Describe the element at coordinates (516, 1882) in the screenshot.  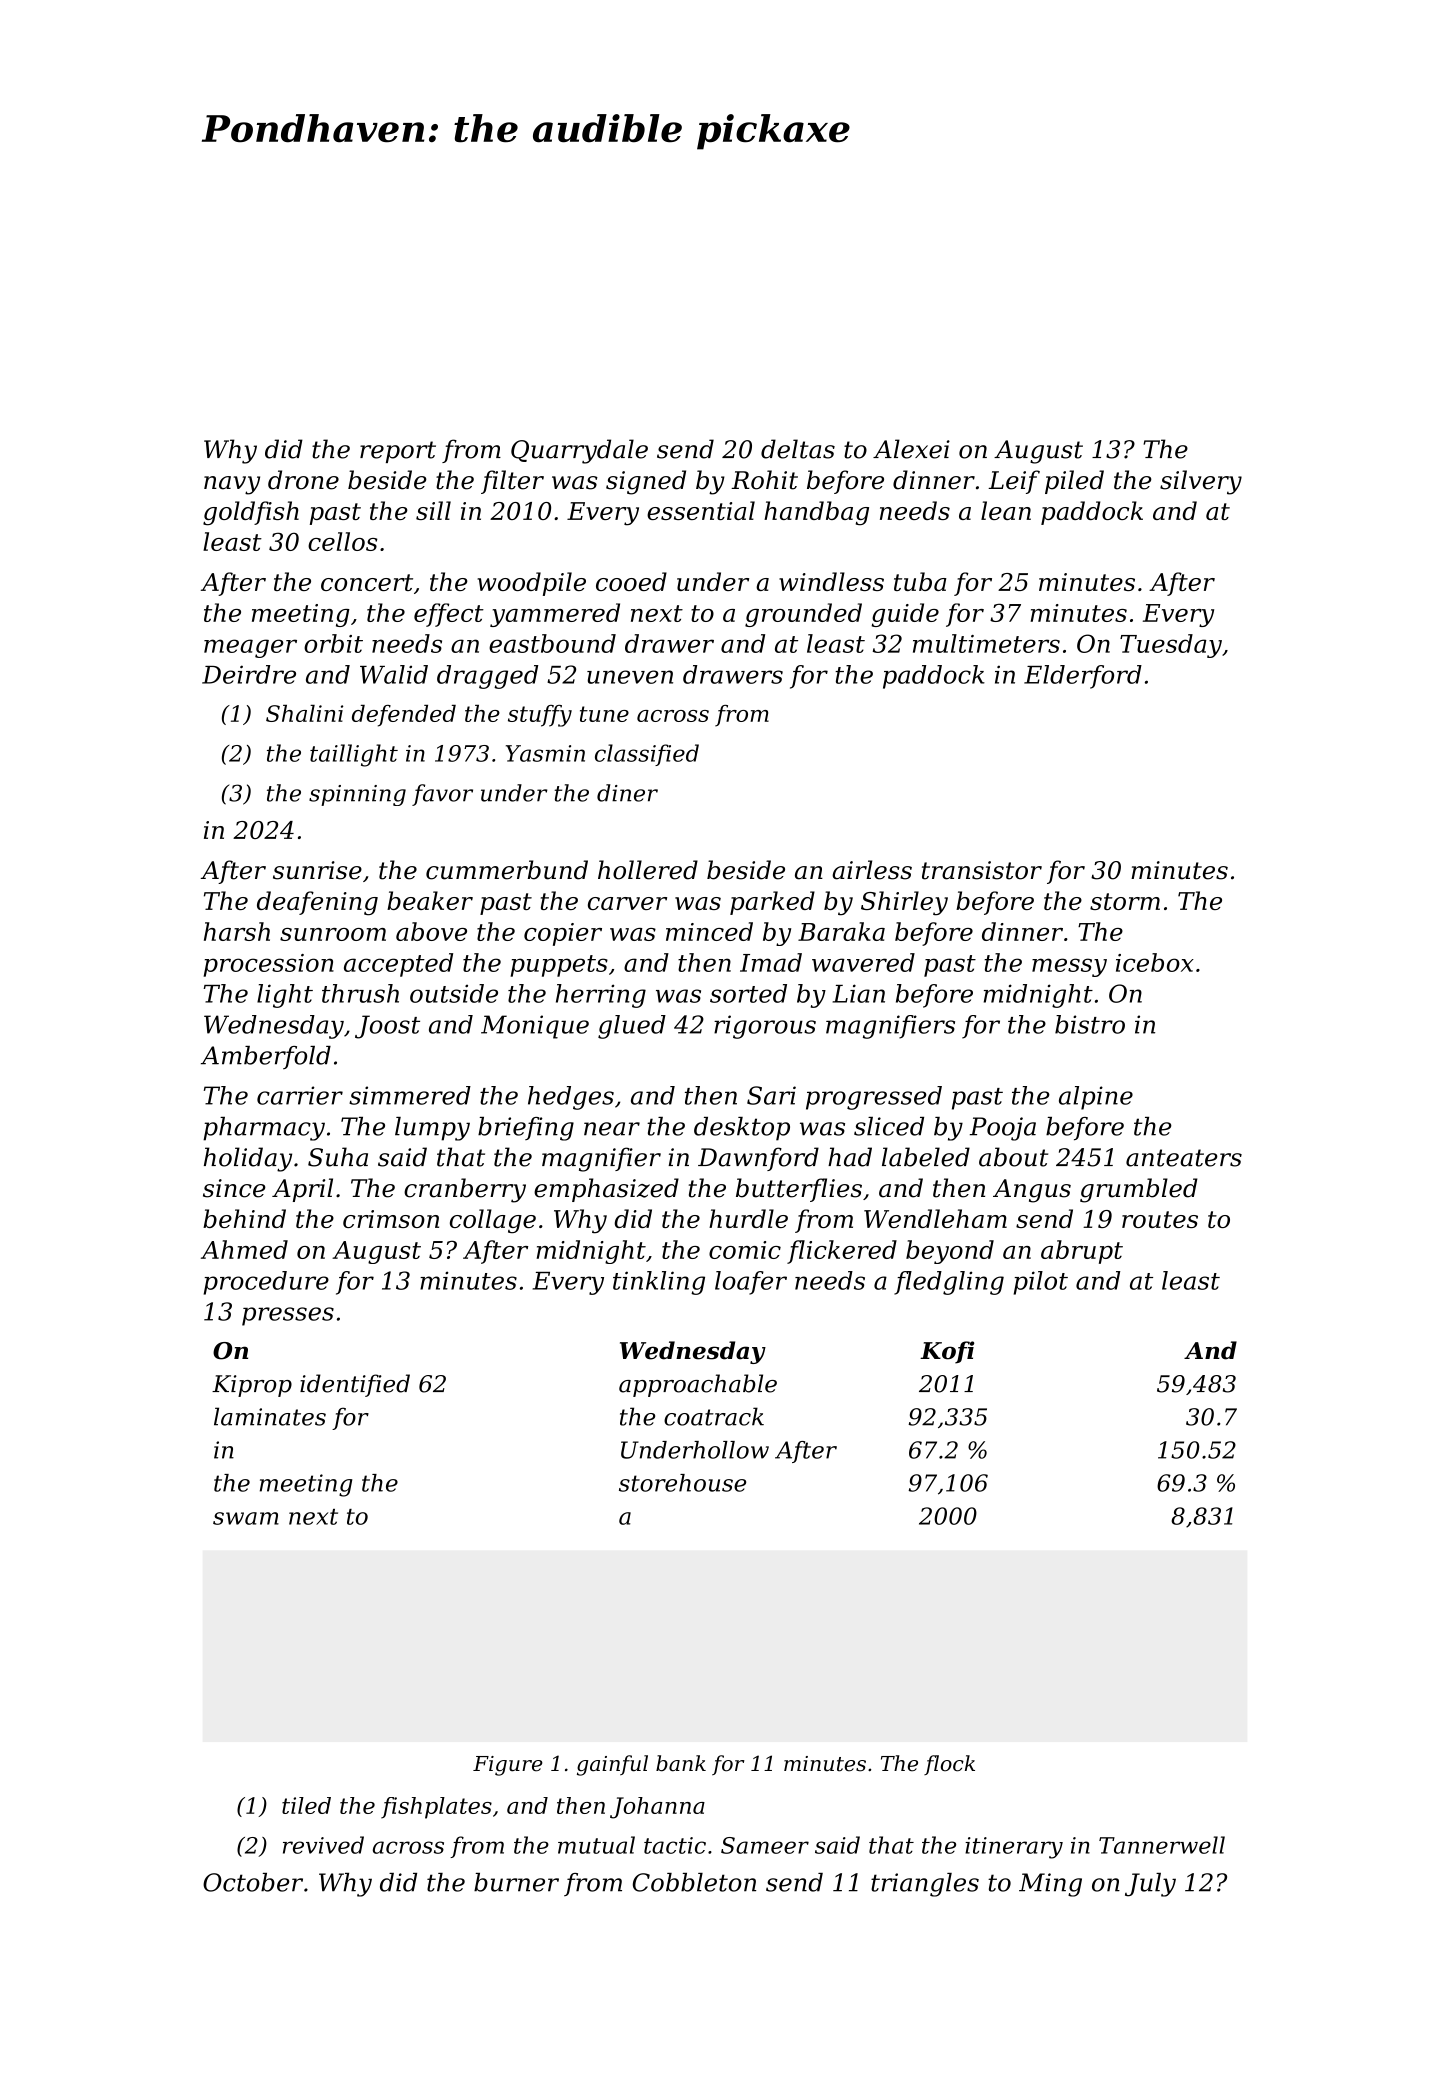
I see `burner` at that location.
